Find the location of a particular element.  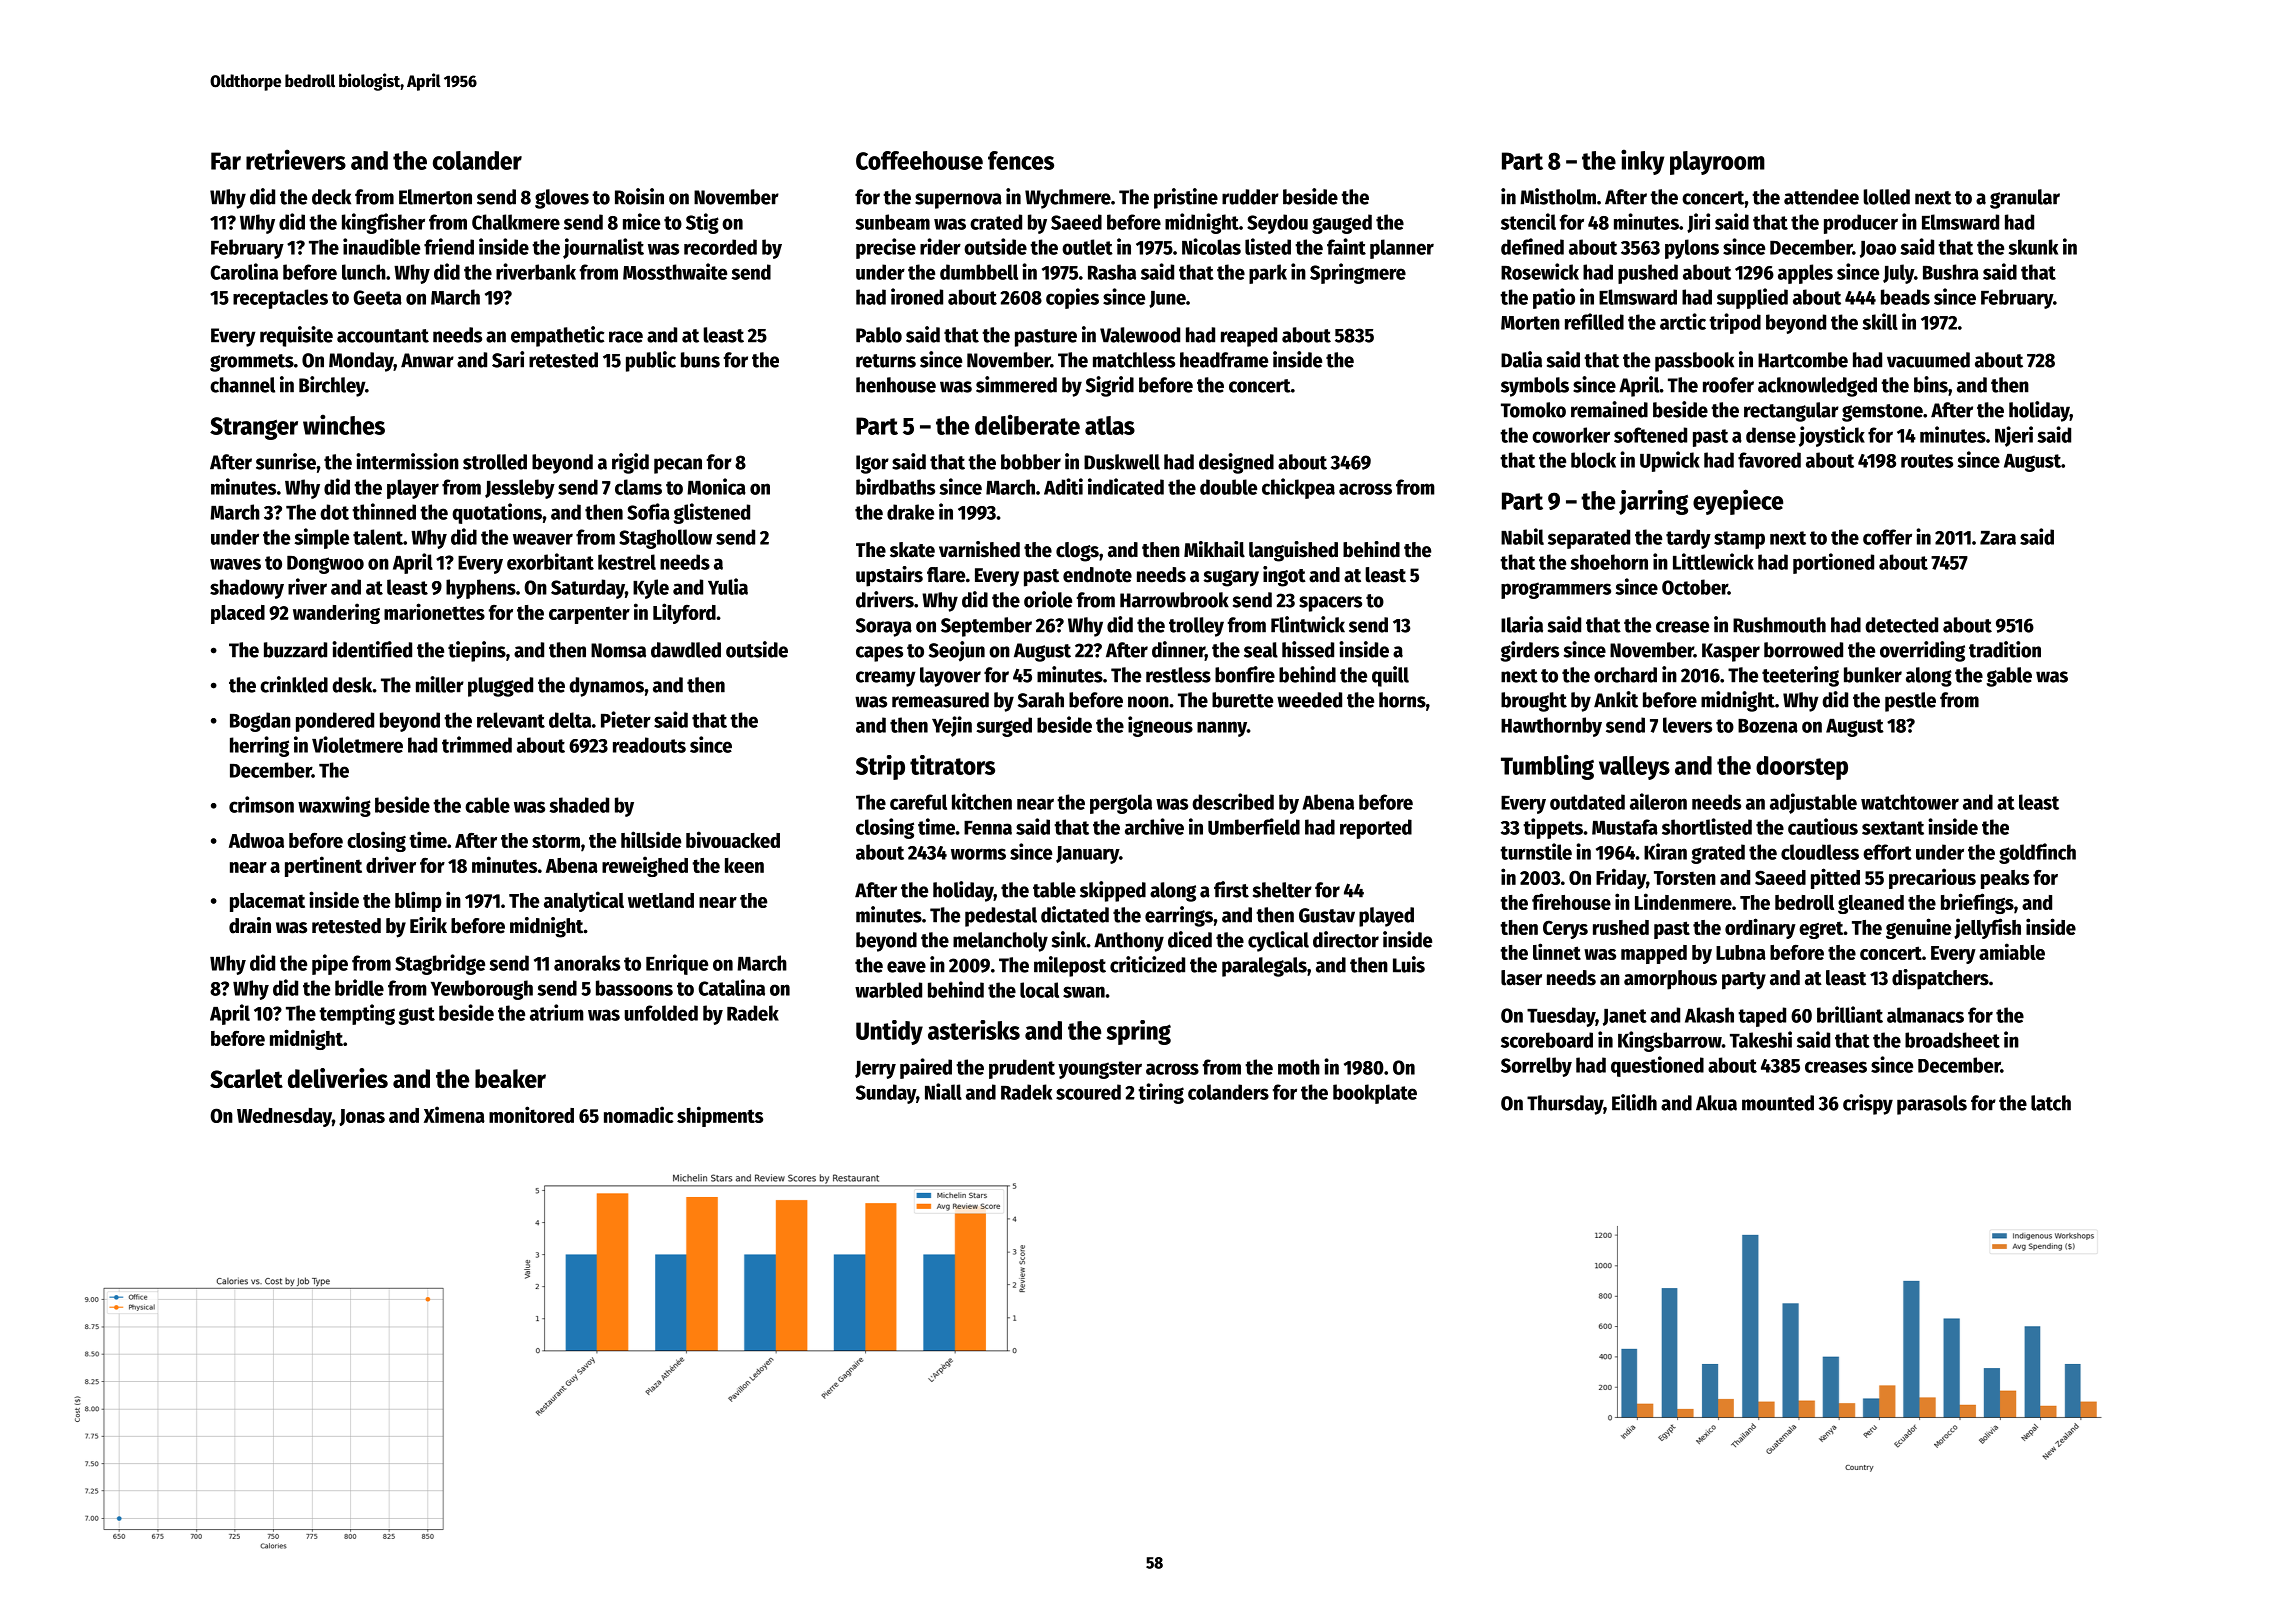

tiring is located at coordinates (1161, 1093).
